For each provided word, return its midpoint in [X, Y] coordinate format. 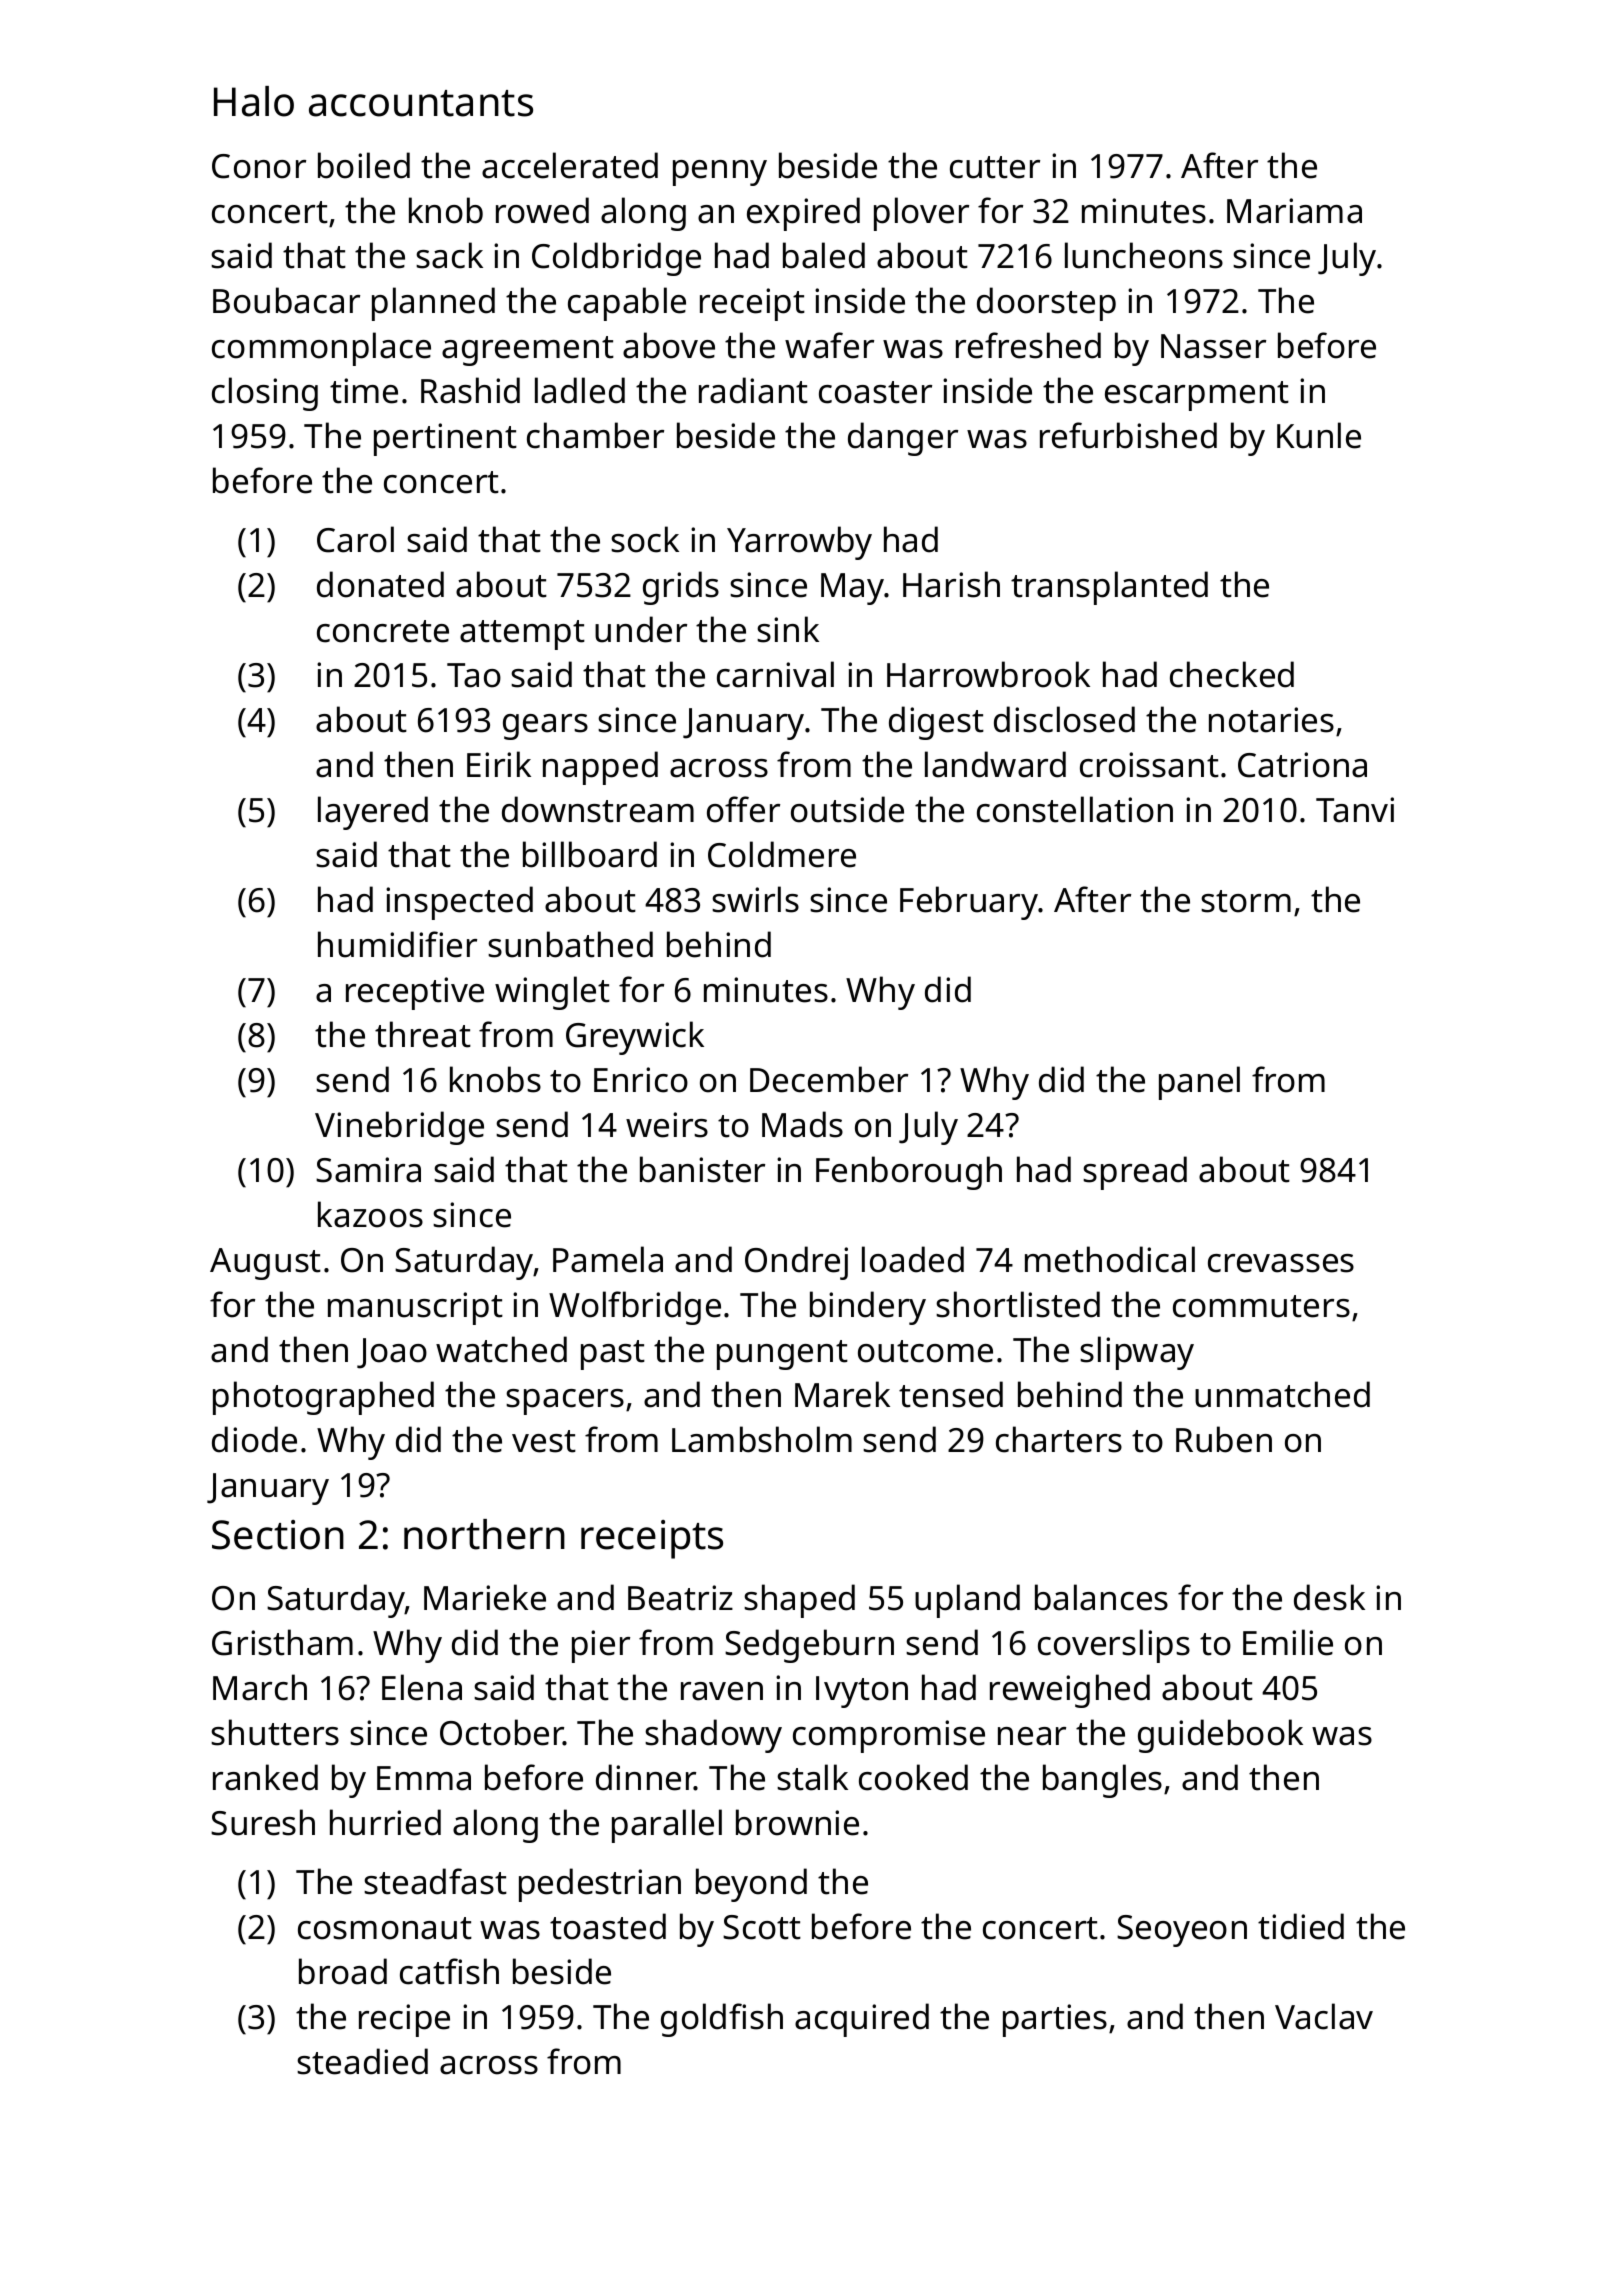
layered [373, 813]
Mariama [1294, 211]
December [829, 1079]
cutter [995, 167]
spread [1135, 1173]
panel [1199, 1083]
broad [343, 1971]
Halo [254, 101]
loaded [913, 1259]
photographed [323, 1398]
